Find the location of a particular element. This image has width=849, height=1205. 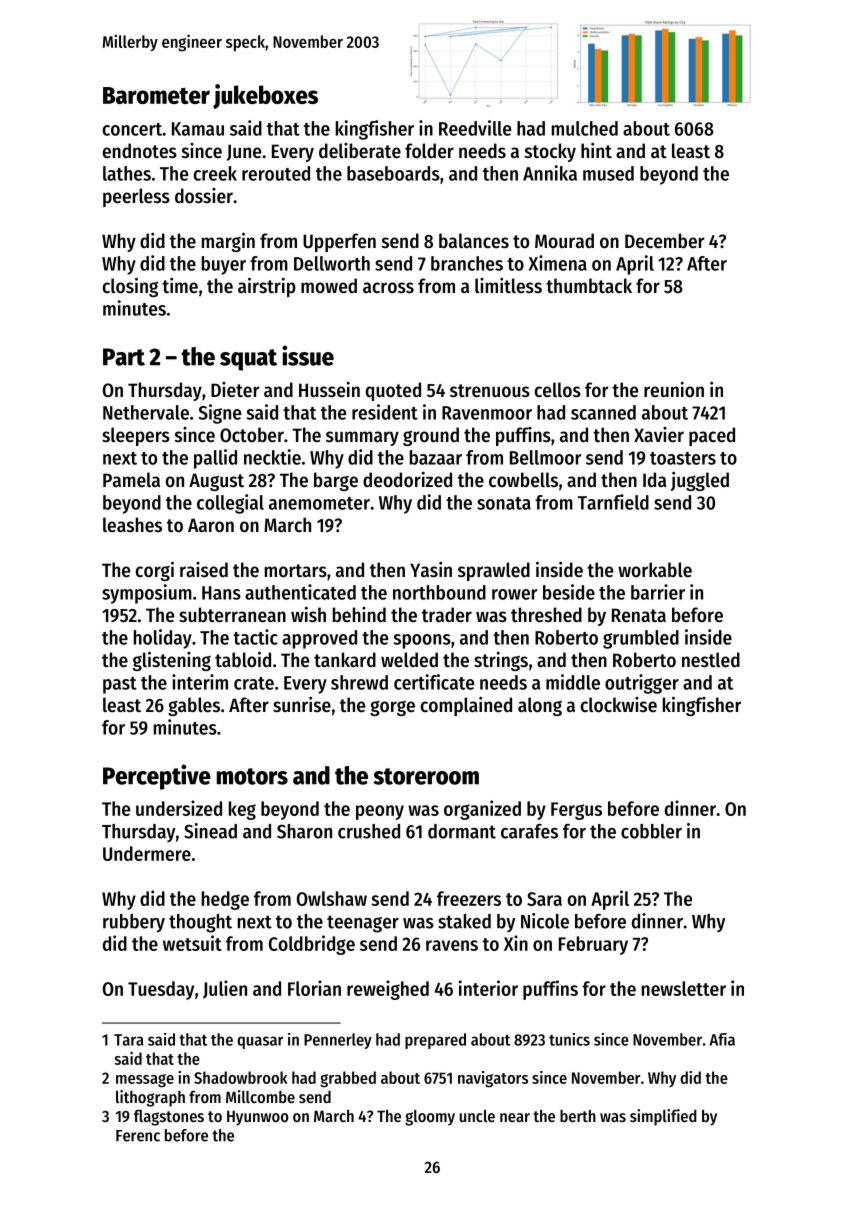

along is located at coordinates (540, 706).
